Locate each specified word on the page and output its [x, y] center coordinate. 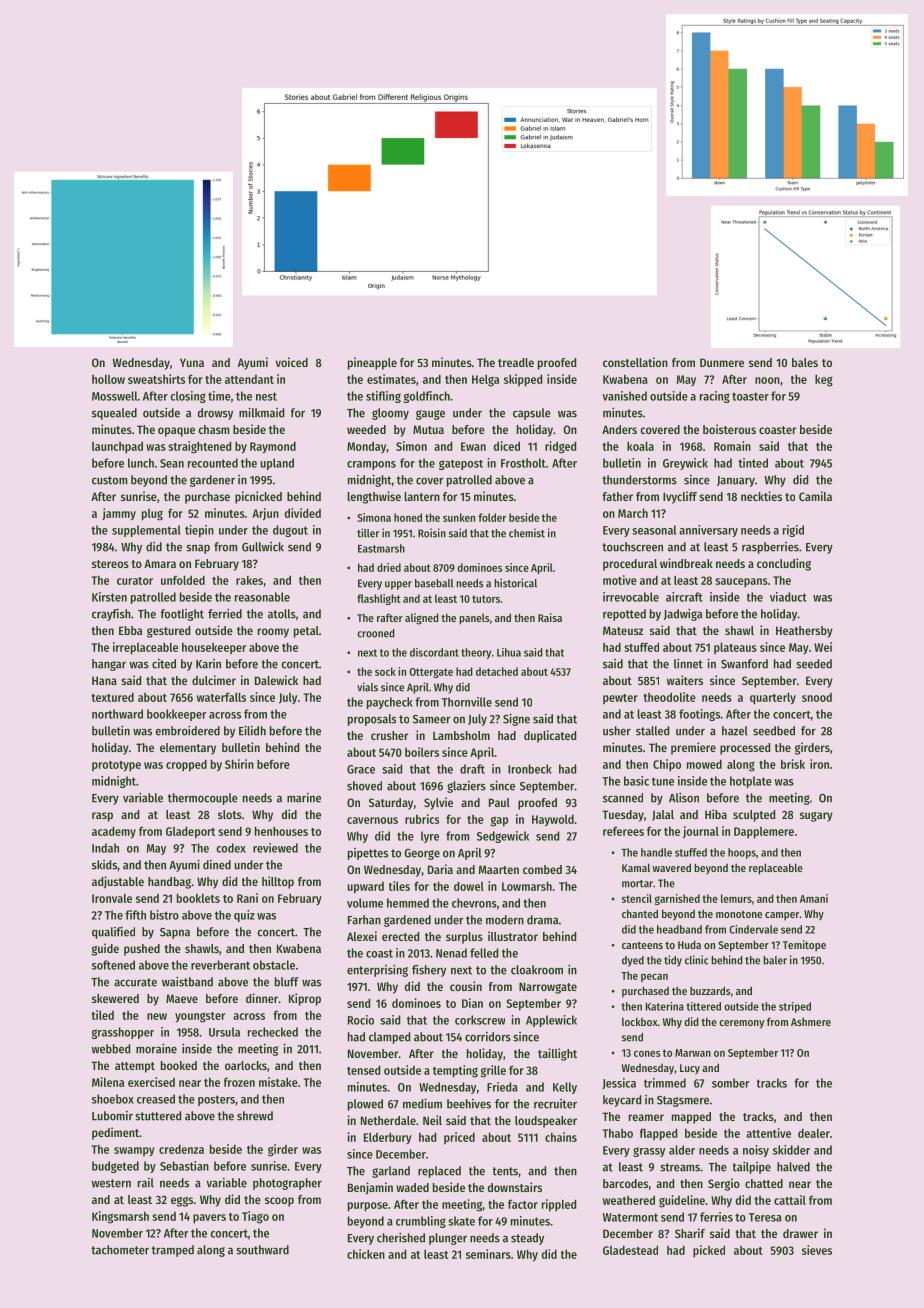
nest [266, 396]
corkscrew [480, 1020]
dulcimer [214, 680]
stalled [652, 731]
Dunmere [722, 362]
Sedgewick [503, 837]
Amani [814, 898]
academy [114, 832]
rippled [559, 1205]
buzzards [710, 990]
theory [476, 653]
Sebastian [184, 1166]
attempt [135, 1067]
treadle [516, 362]
